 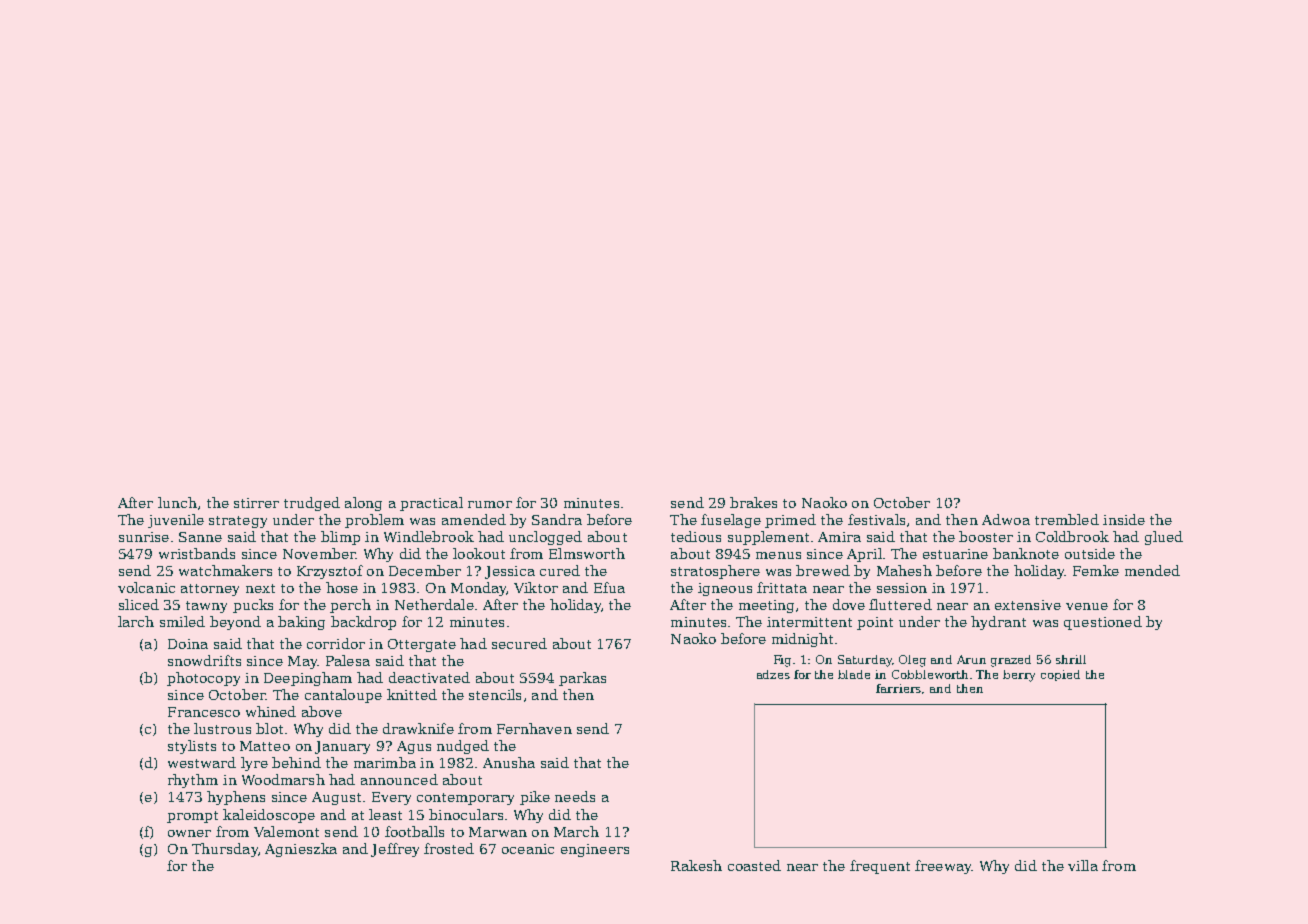 I want to click on backdrop, so click(x=363, y=623).
